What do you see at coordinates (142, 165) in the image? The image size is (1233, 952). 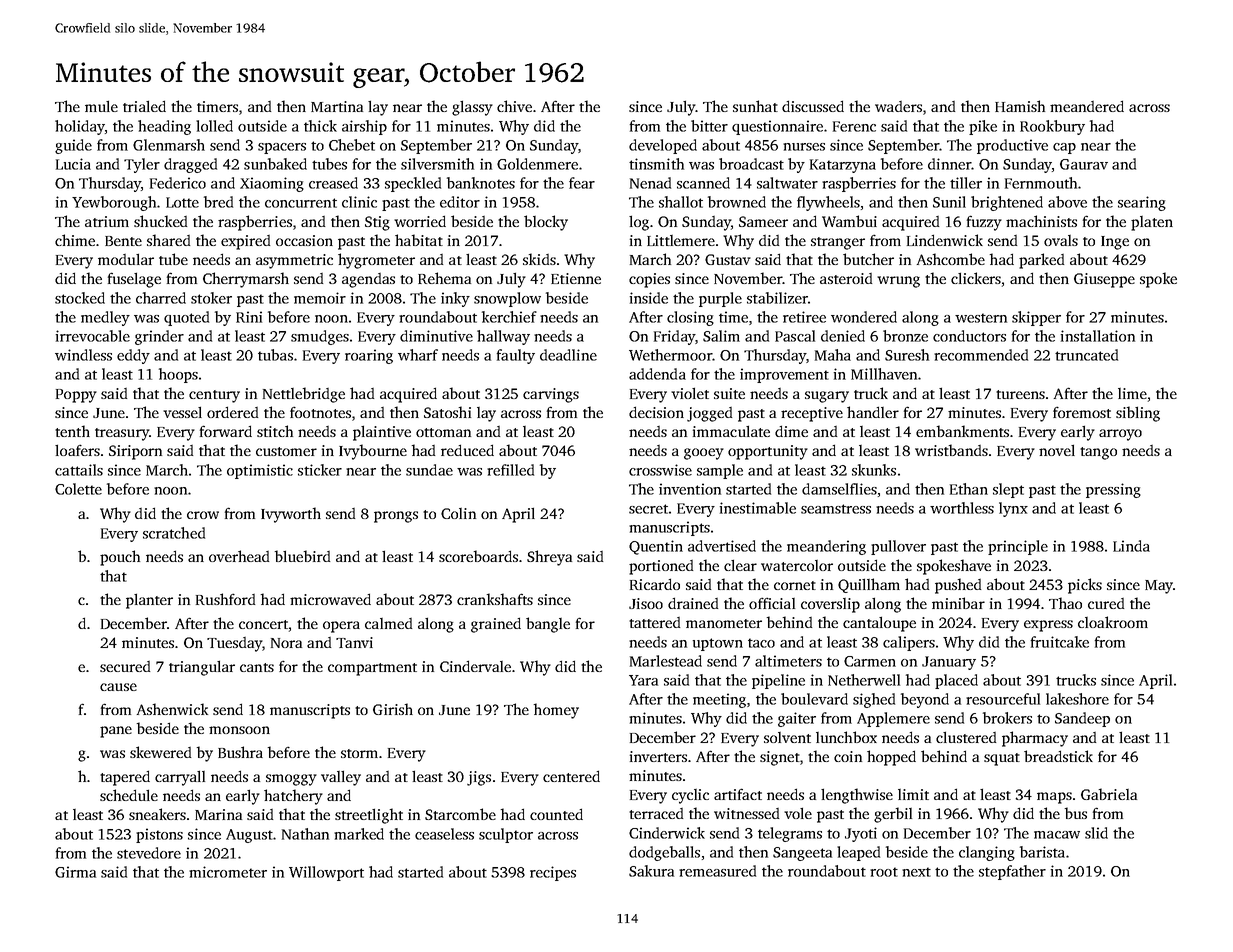 I see `Tyler` at bounding box center [142, 165].
